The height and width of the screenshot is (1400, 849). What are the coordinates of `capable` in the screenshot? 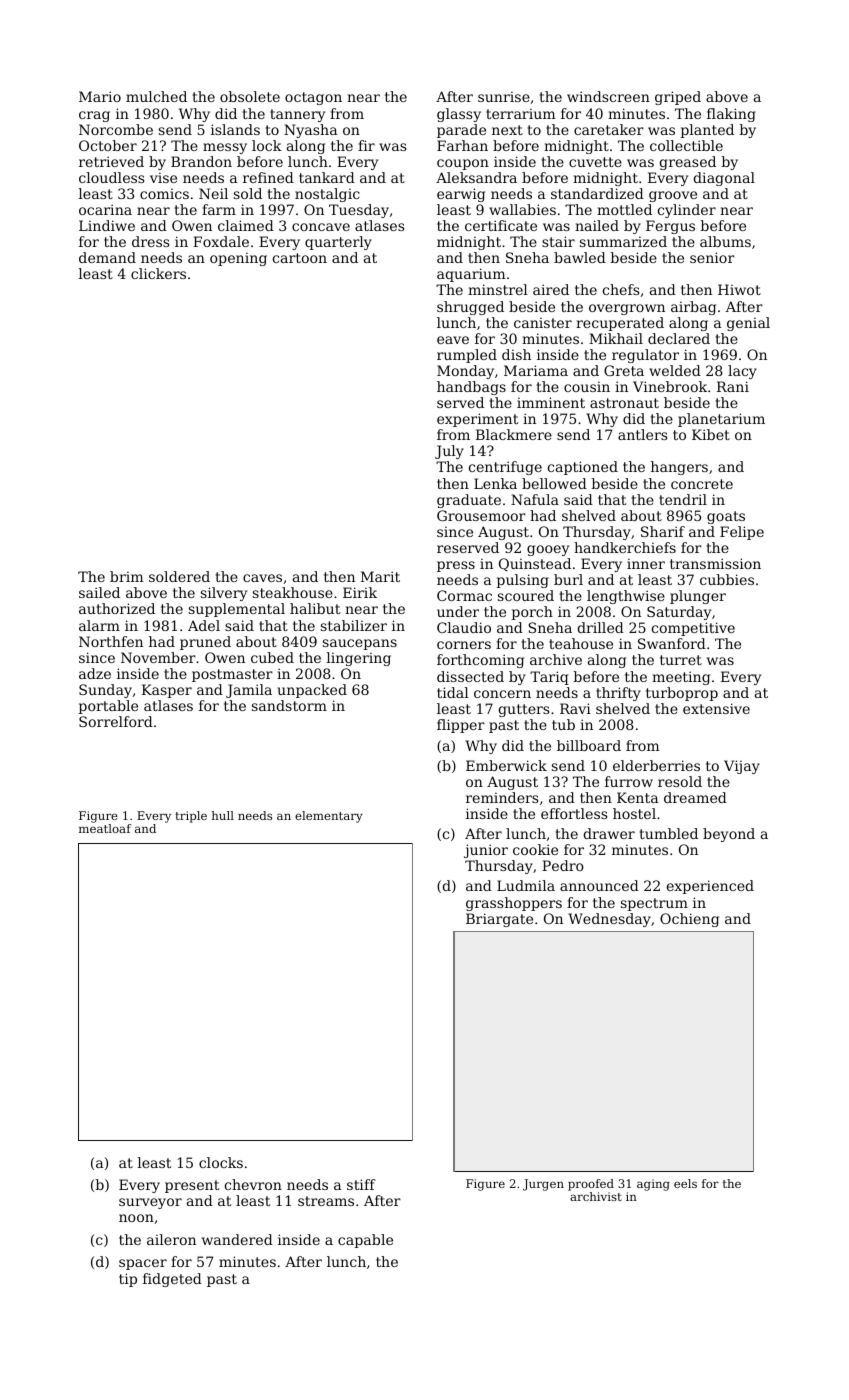 It's located at (365, 1241).
